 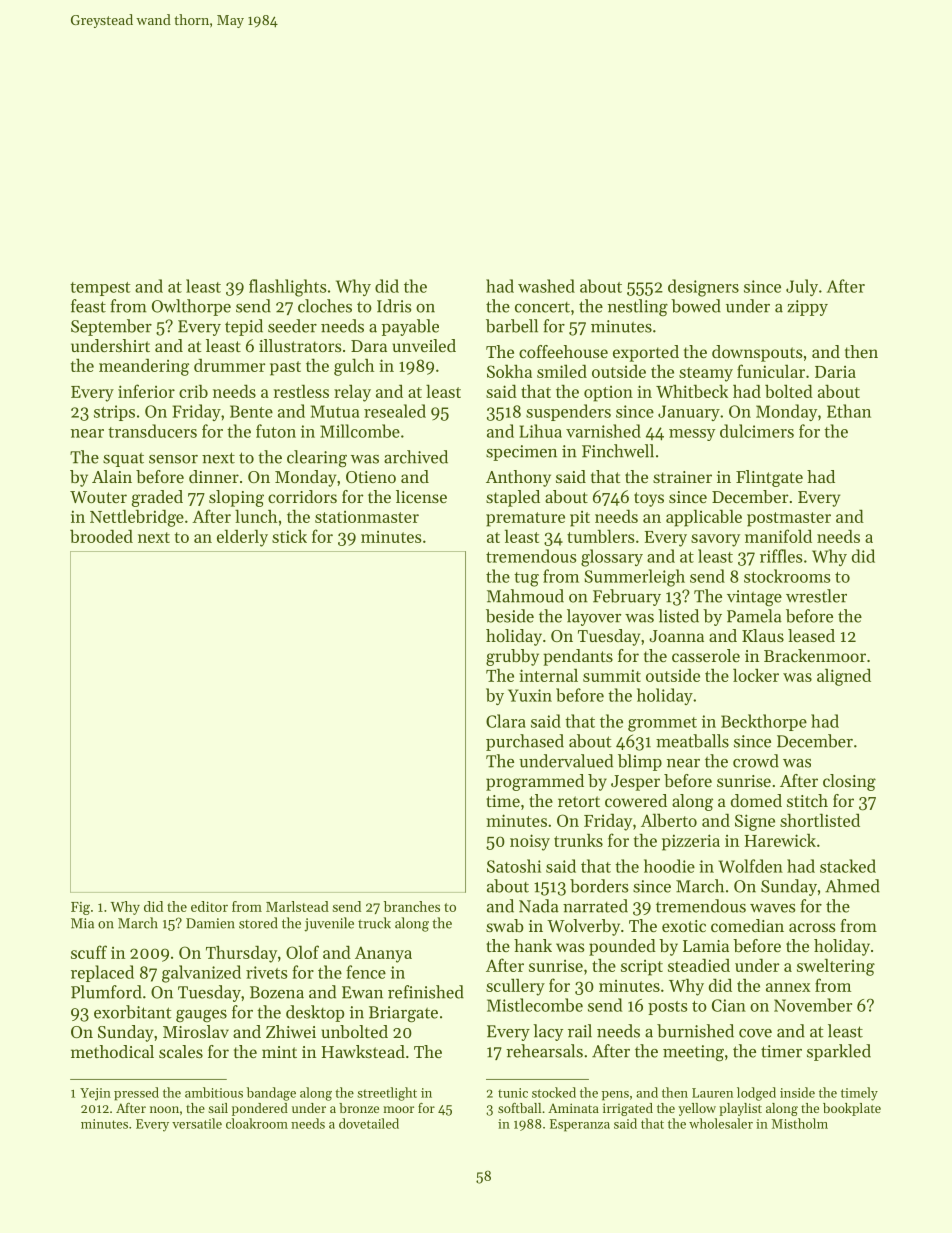 I want to click on washed, so click(x=546, y=286).
